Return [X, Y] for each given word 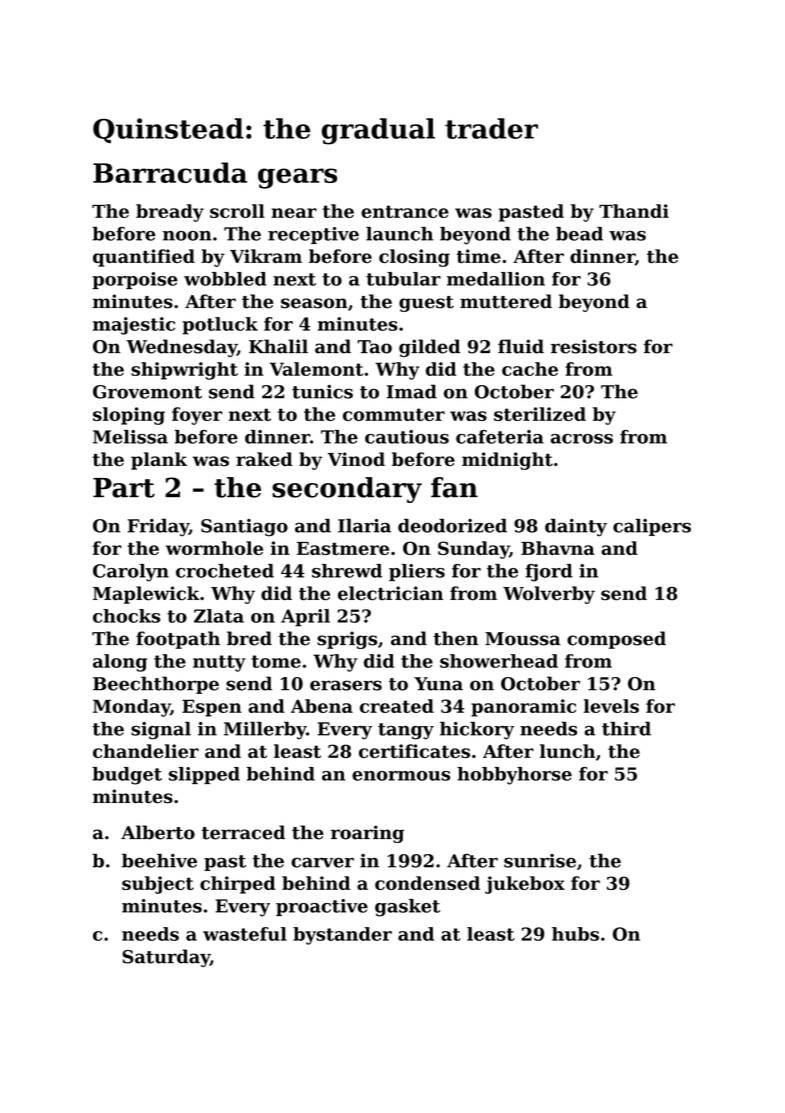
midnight [507, 461]
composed [616, 640]
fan [454, 487]
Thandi [634, 211]
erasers [346, 685]
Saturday [166, 958]
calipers [652, 527]
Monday [131, 708]
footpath [178, 640]
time [478, 256]
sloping [129, 416]
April [305, 618]
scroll [237, 211]
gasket [407, 908]
